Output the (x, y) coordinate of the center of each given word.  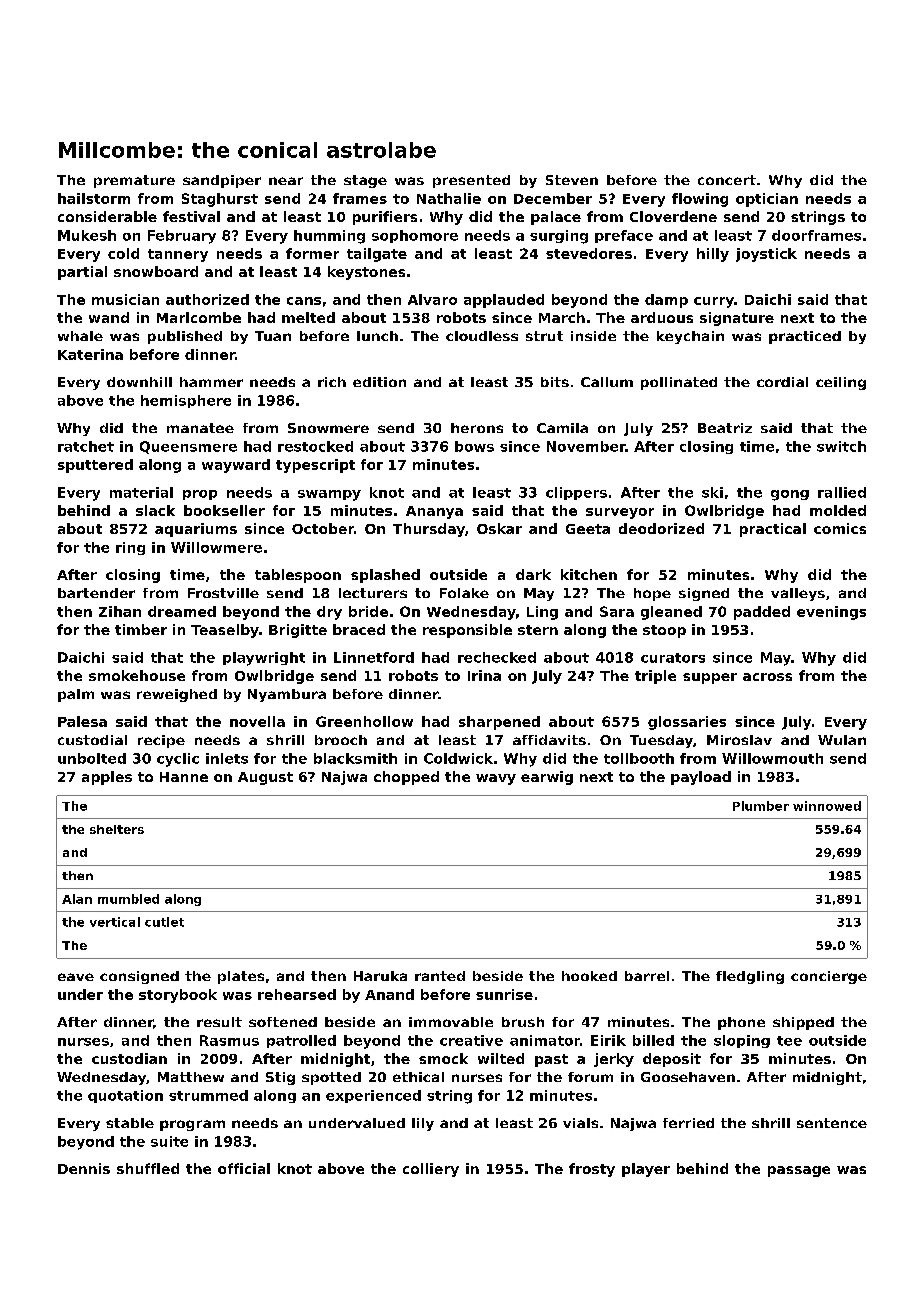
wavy (496, 779)
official (244, 1168)
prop (200, 495)
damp (666, 301)
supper (710, 678)
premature (134, 181)
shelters (117, 829)
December (553, 198)
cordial (782, 382)
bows (474, 446)
